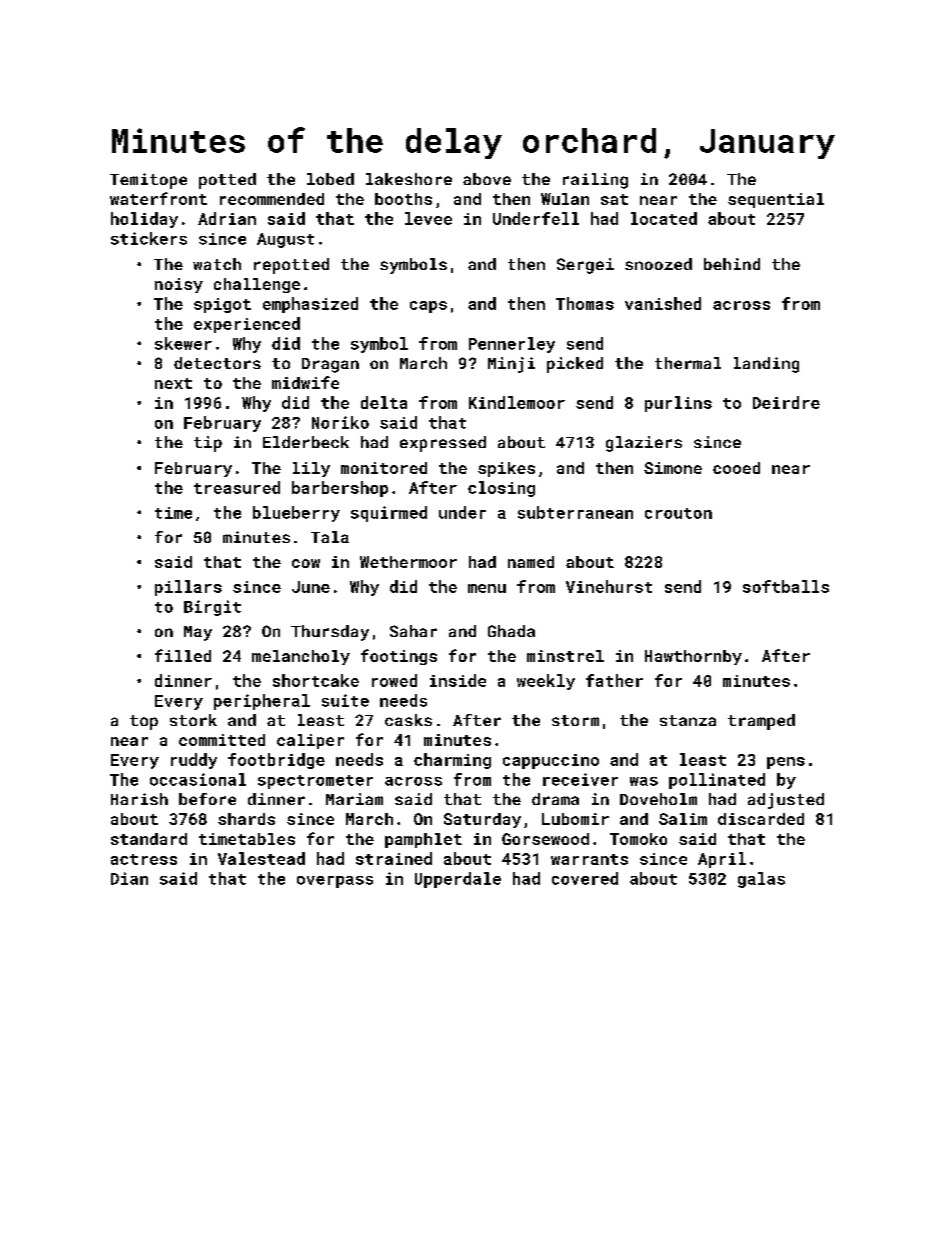  Describe the element at coordinates (129, 878) in the page. I see `Dian` at that location.
